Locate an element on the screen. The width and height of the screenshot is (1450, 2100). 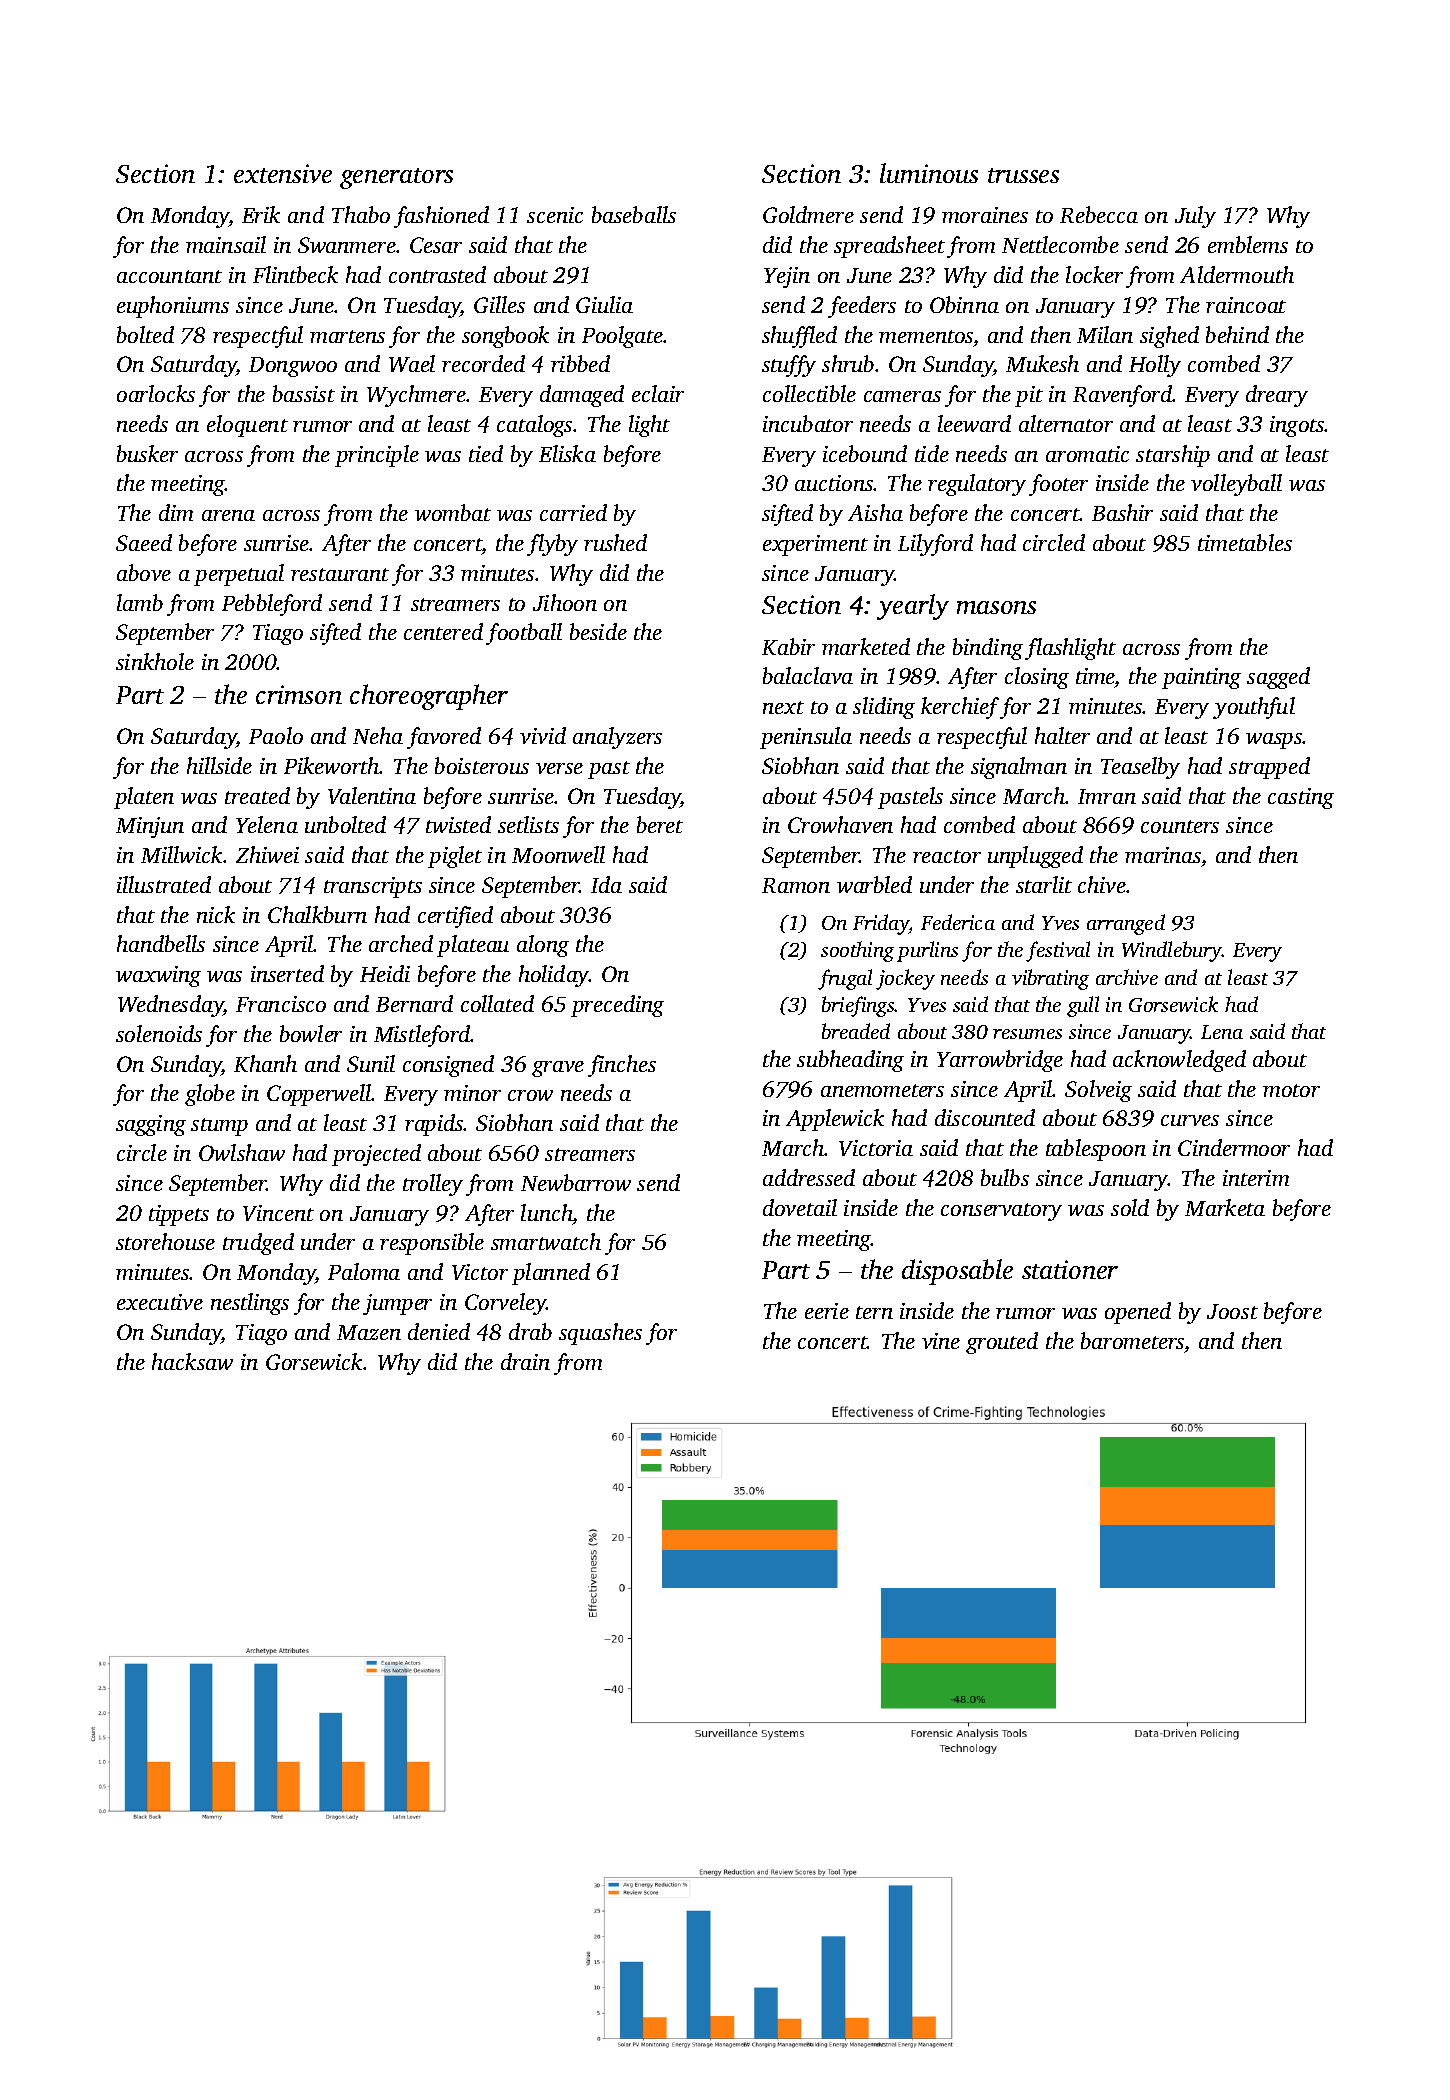
Joost is located at coordinates (1232, 1311).
